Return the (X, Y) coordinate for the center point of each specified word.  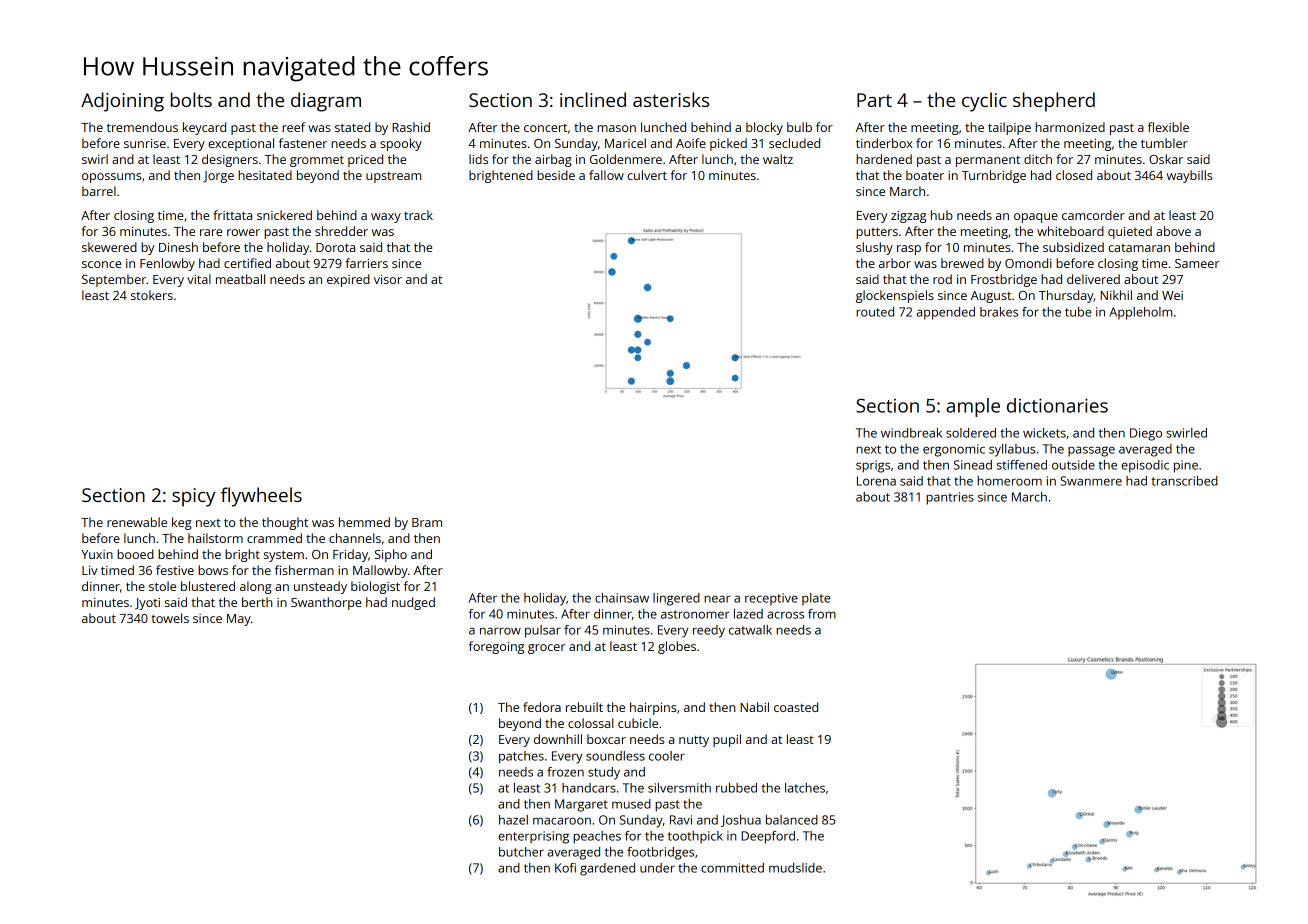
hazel (513, 820)
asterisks (671, 99)
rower (243, 232)
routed (875, 312)
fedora (542, 707)
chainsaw (622, 598)
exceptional (241, 144)
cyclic (984, 102)
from (822, 614)
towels (170, 618)
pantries (950, 498)
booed (135, 554)
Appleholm (1140, 313)
